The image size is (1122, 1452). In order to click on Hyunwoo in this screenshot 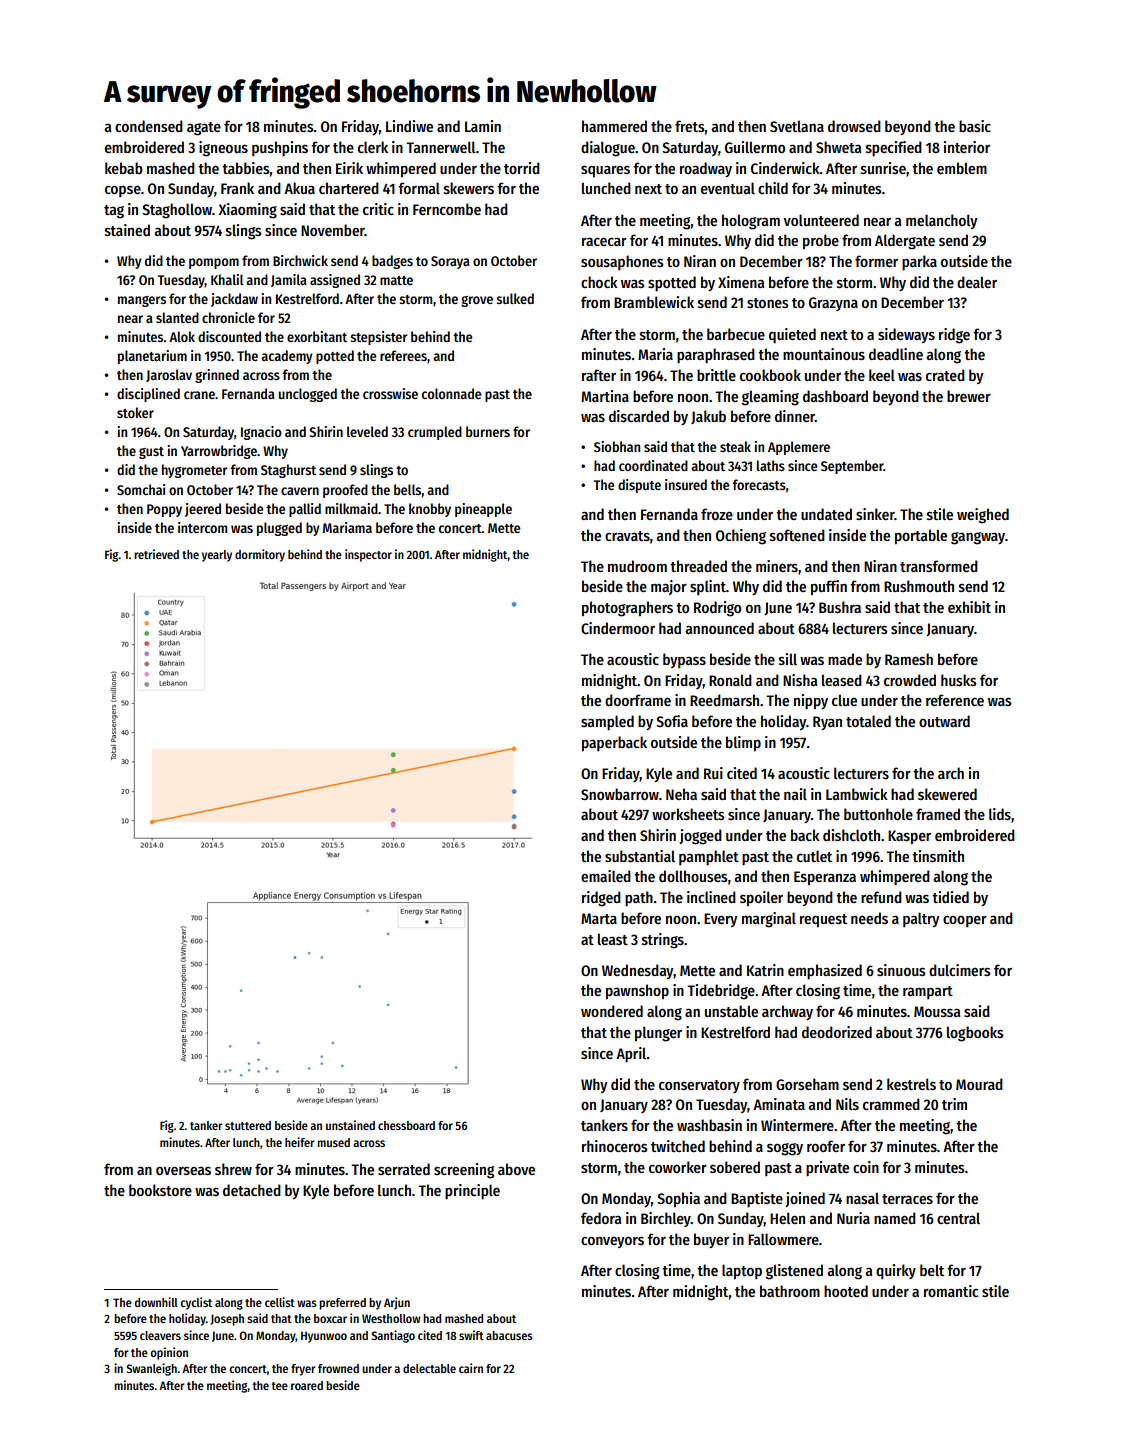, I will do `click(324, 1337)`.
